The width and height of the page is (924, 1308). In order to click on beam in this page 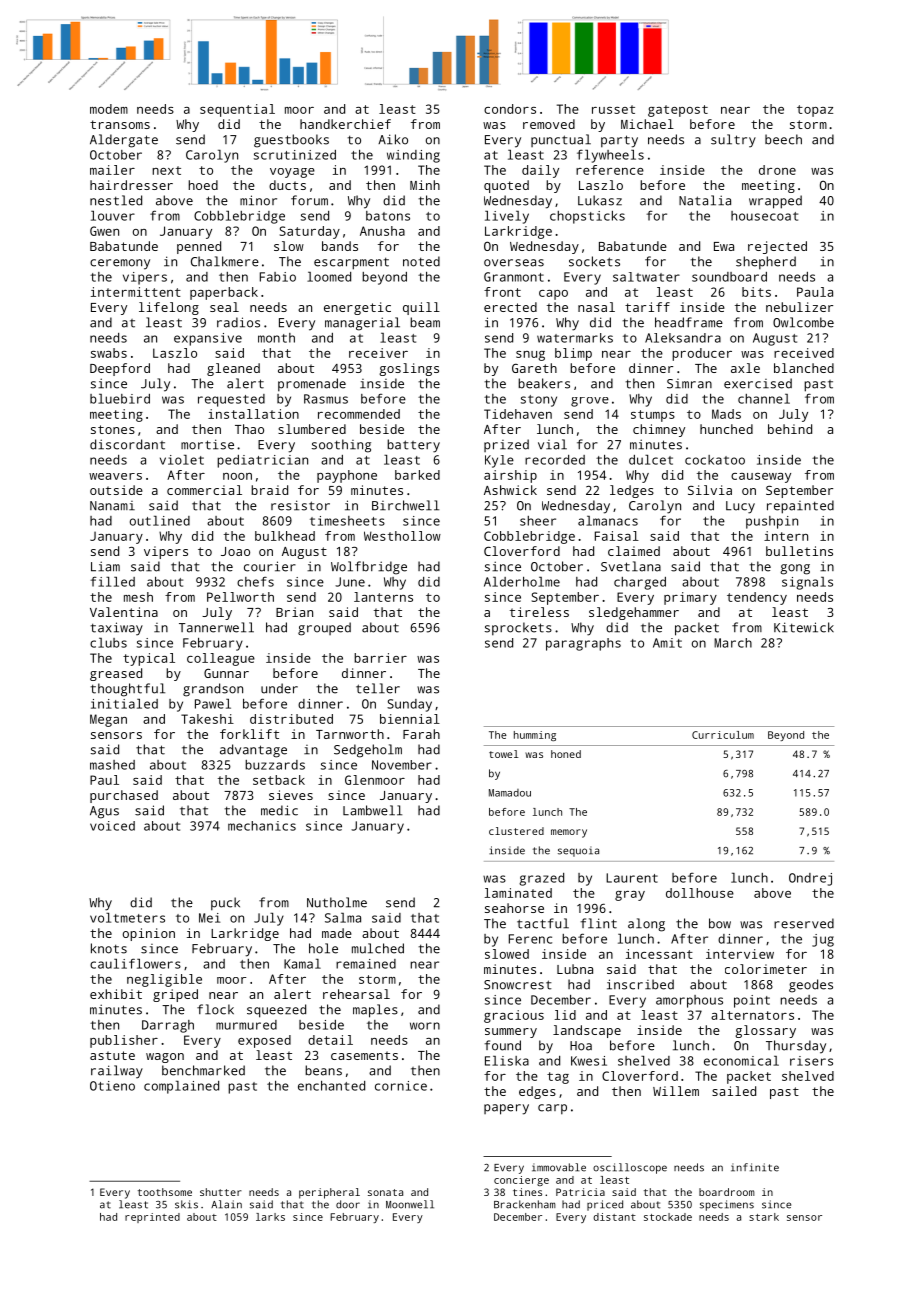, I will do `click(425, 322)`.
